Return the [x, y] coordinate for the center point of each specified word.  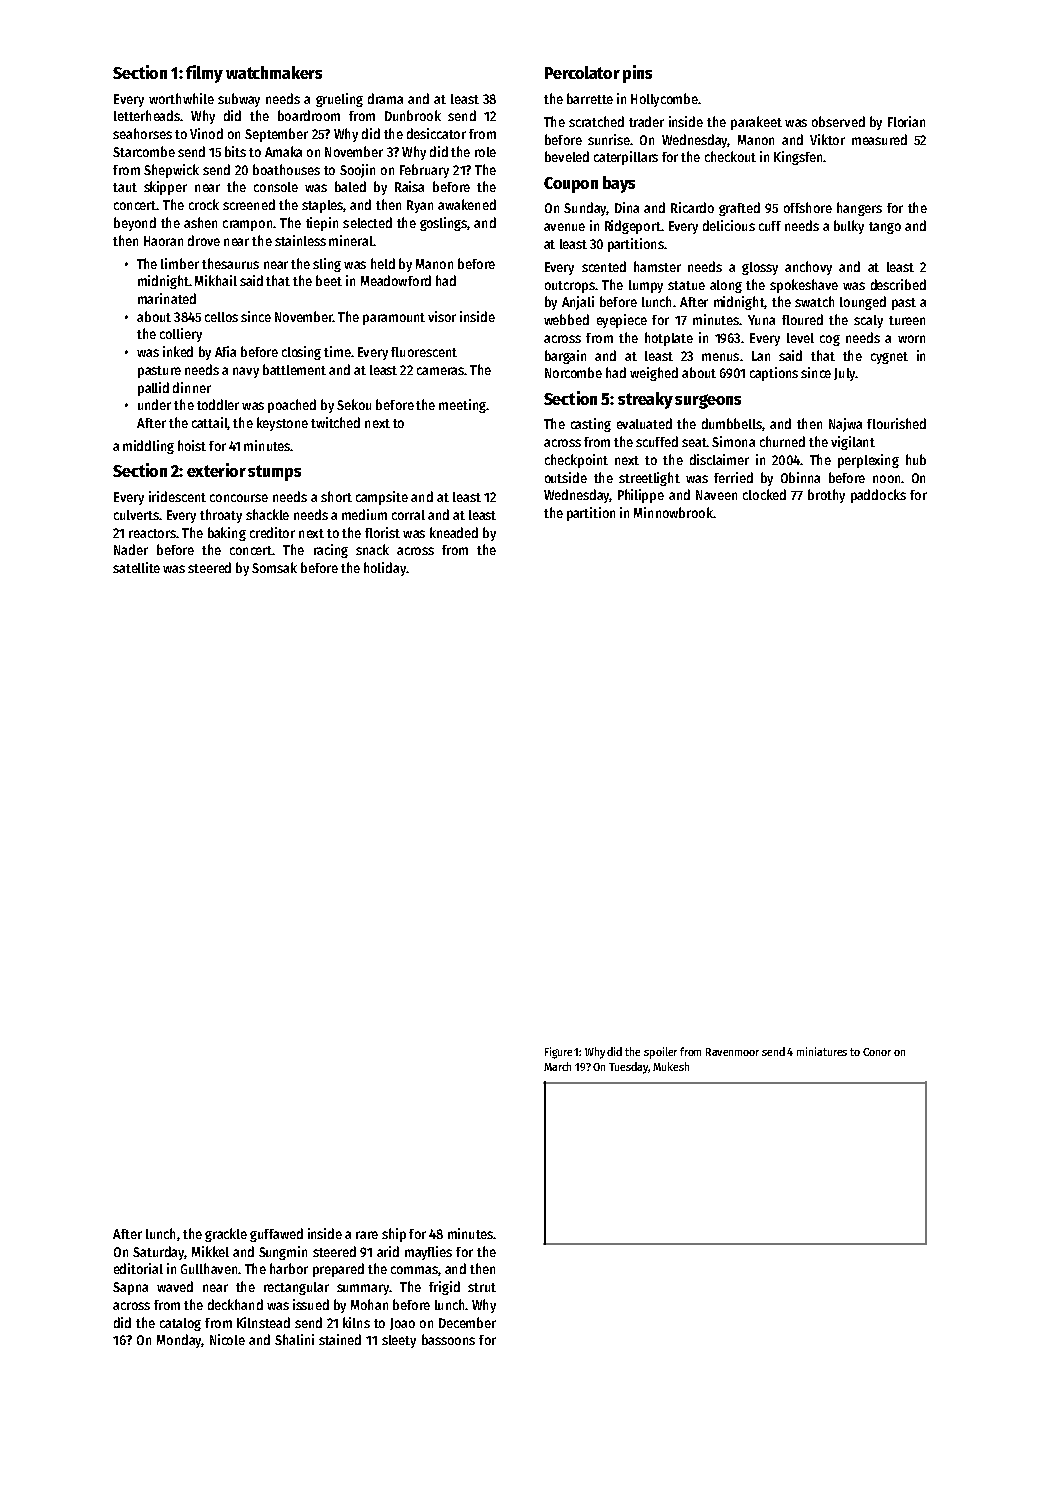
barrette [590, 98]
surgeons [708, 401]
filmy [204, 74]
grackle [226, 1235]
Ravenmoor [732, 1052]
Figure [558, 1053]
